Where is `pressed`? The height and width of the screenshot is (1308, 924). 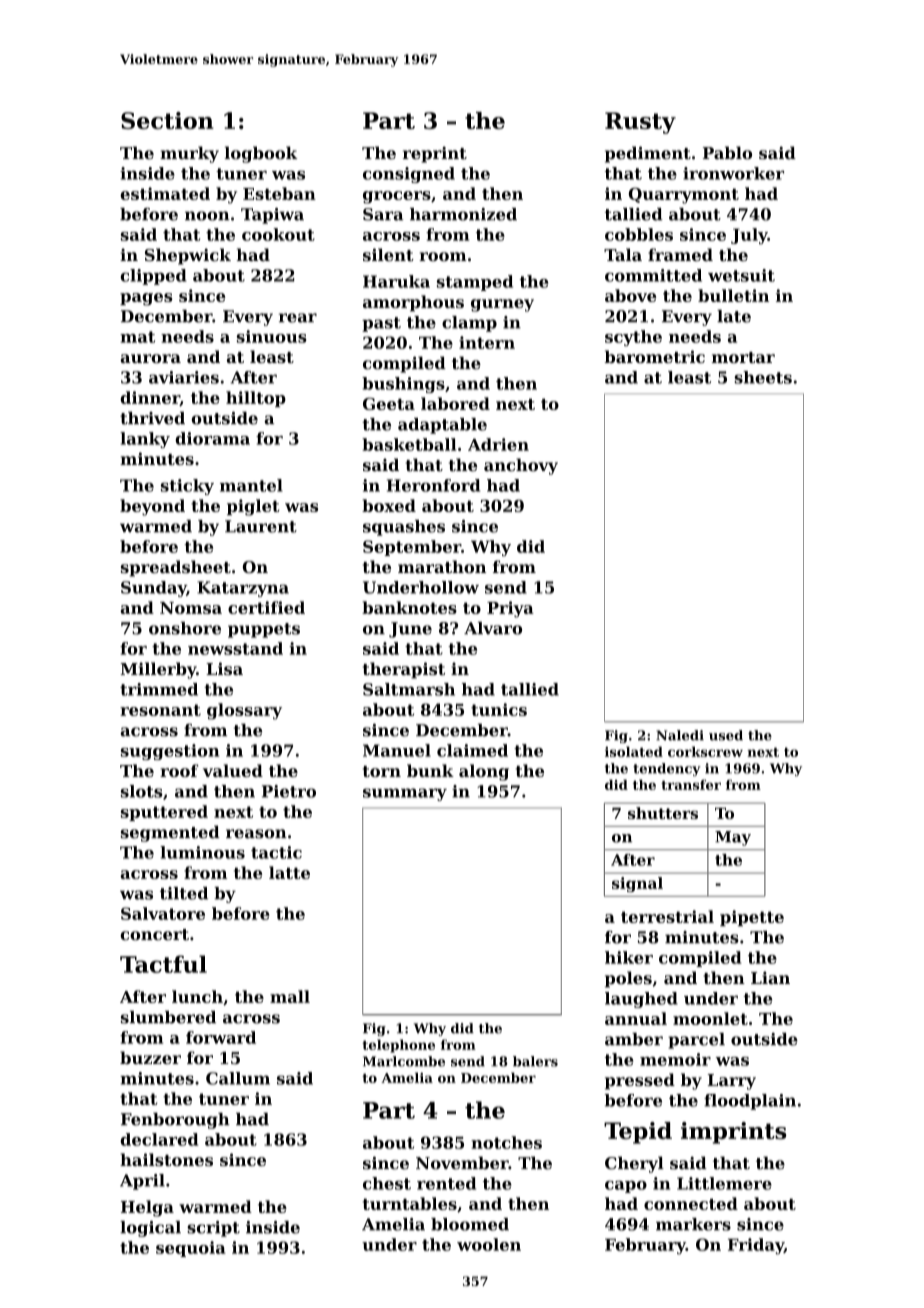 pressed is located at coordinates (640, 1081).
